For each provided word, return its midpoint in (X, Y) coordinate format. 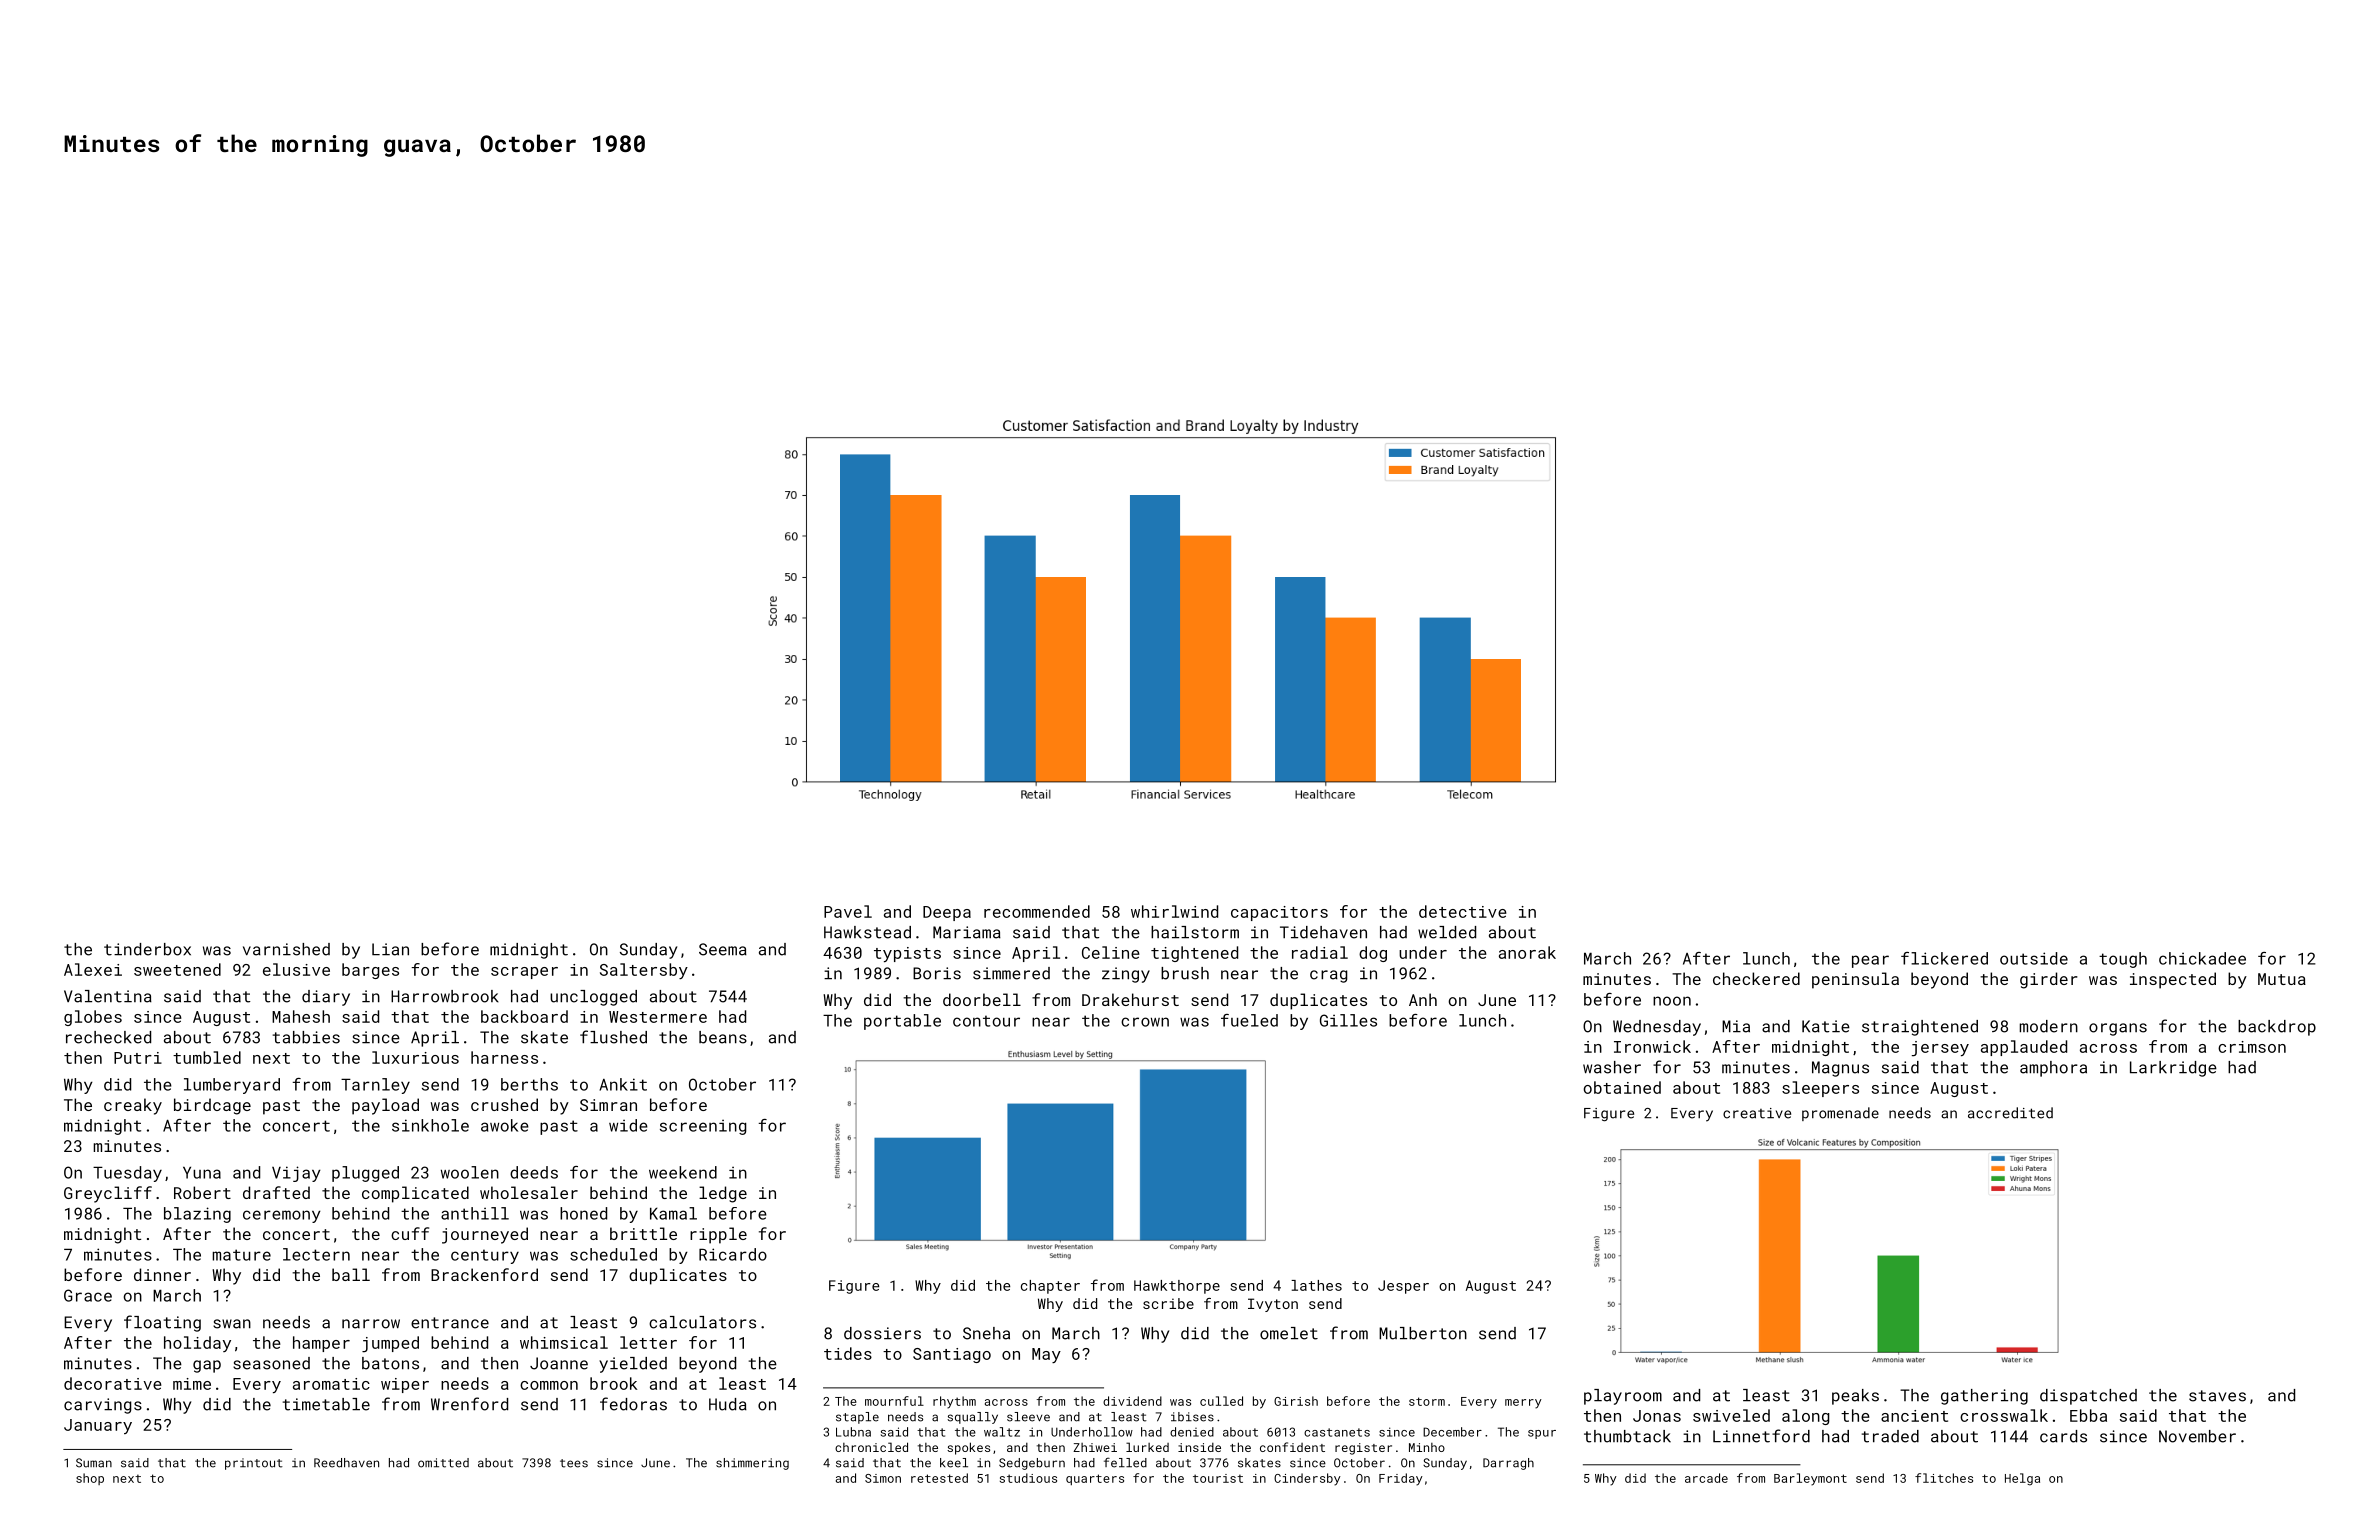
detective (1463, 911)
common (549, 1385)
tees (574, 1463)
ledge (723, 1194)
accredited (2010, 1113)
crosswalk (2004, 1415)
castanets (1337, 1432)
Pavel (848, 911)
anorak (1527, 952)
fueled (1249, 1020)
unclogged (593, 998)
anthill (475, 1213)
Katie (1826, 1026)
